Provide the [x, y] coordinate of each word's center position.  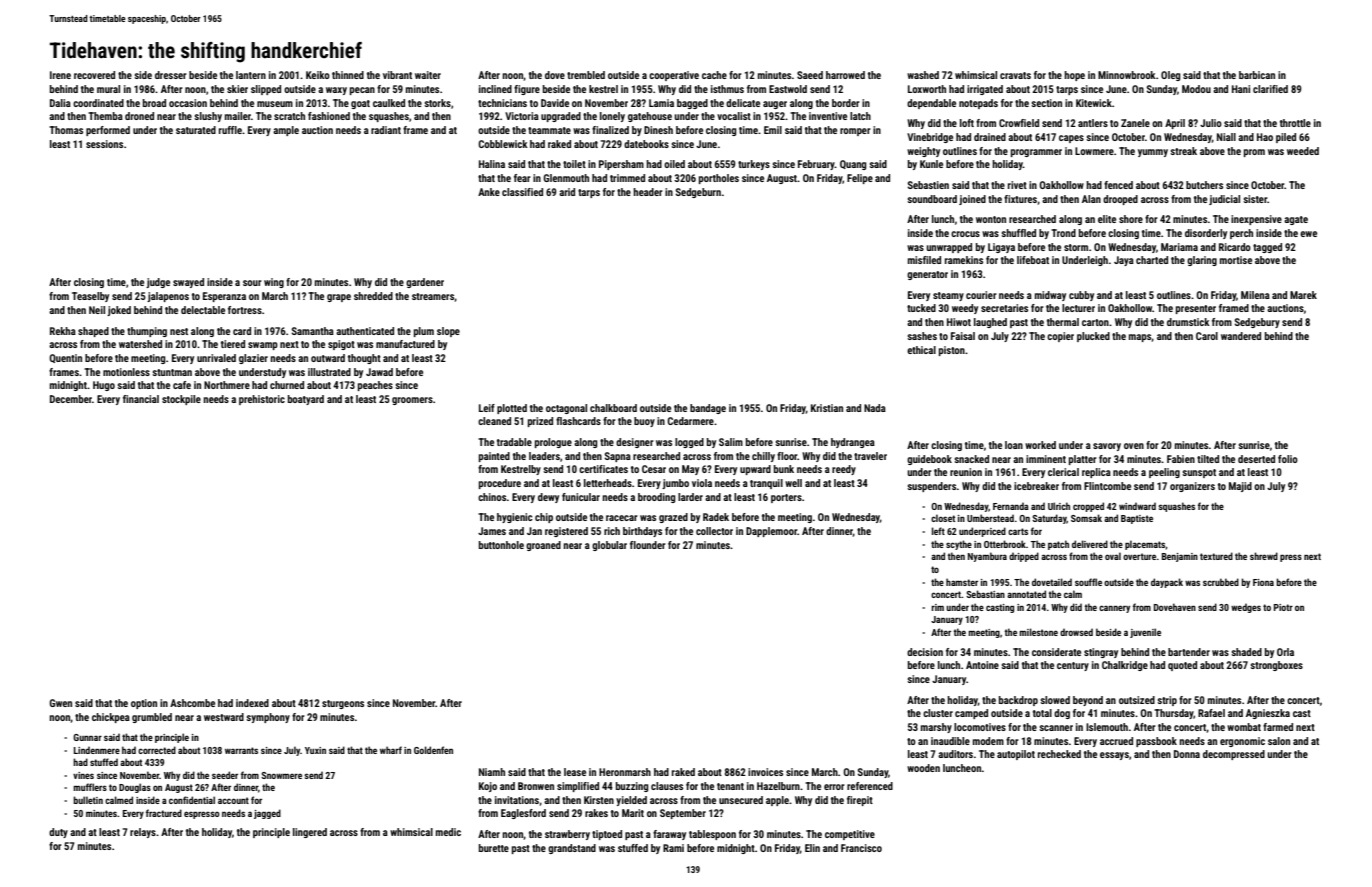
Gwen [60, 703]
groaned [543, 546]
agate [1296, 220]
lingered [310, 833]
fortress [245, 310]
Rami [673, 848]
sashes [922, 336]
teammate [549, 130]
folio [1288, 459]
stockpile [181, 400]
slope [448, 332]
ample [286, 131]
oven [1134, 446]
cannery [1114, 609]
